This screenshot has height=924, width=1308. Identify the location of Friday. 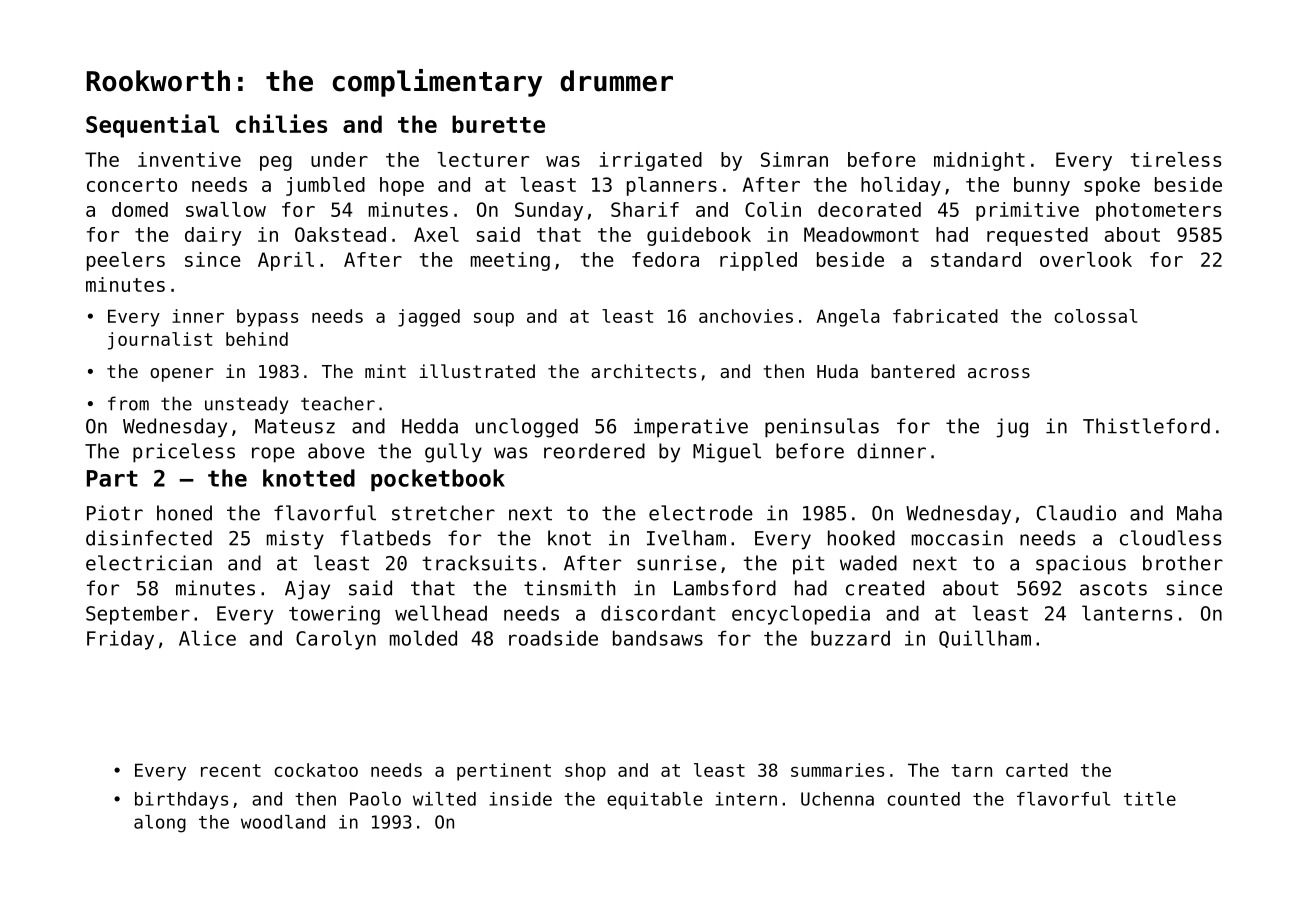
(120, 640).
